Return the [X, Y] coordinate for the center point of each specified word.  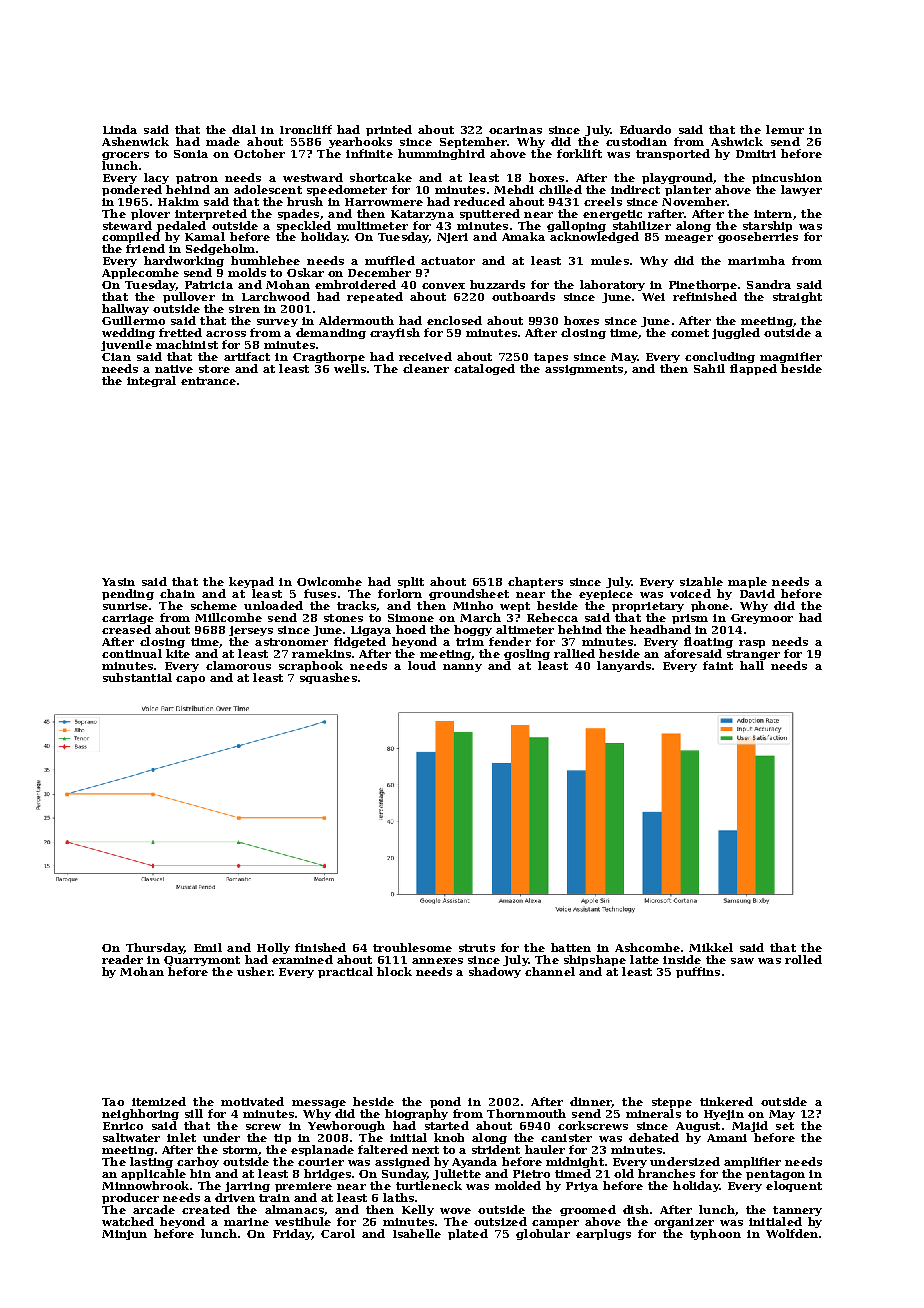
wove [455, 1211]
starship [767, 226]
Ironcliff [306, 129]
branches [666, 1173]
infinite [369, 153]
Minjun [124, 1235]
